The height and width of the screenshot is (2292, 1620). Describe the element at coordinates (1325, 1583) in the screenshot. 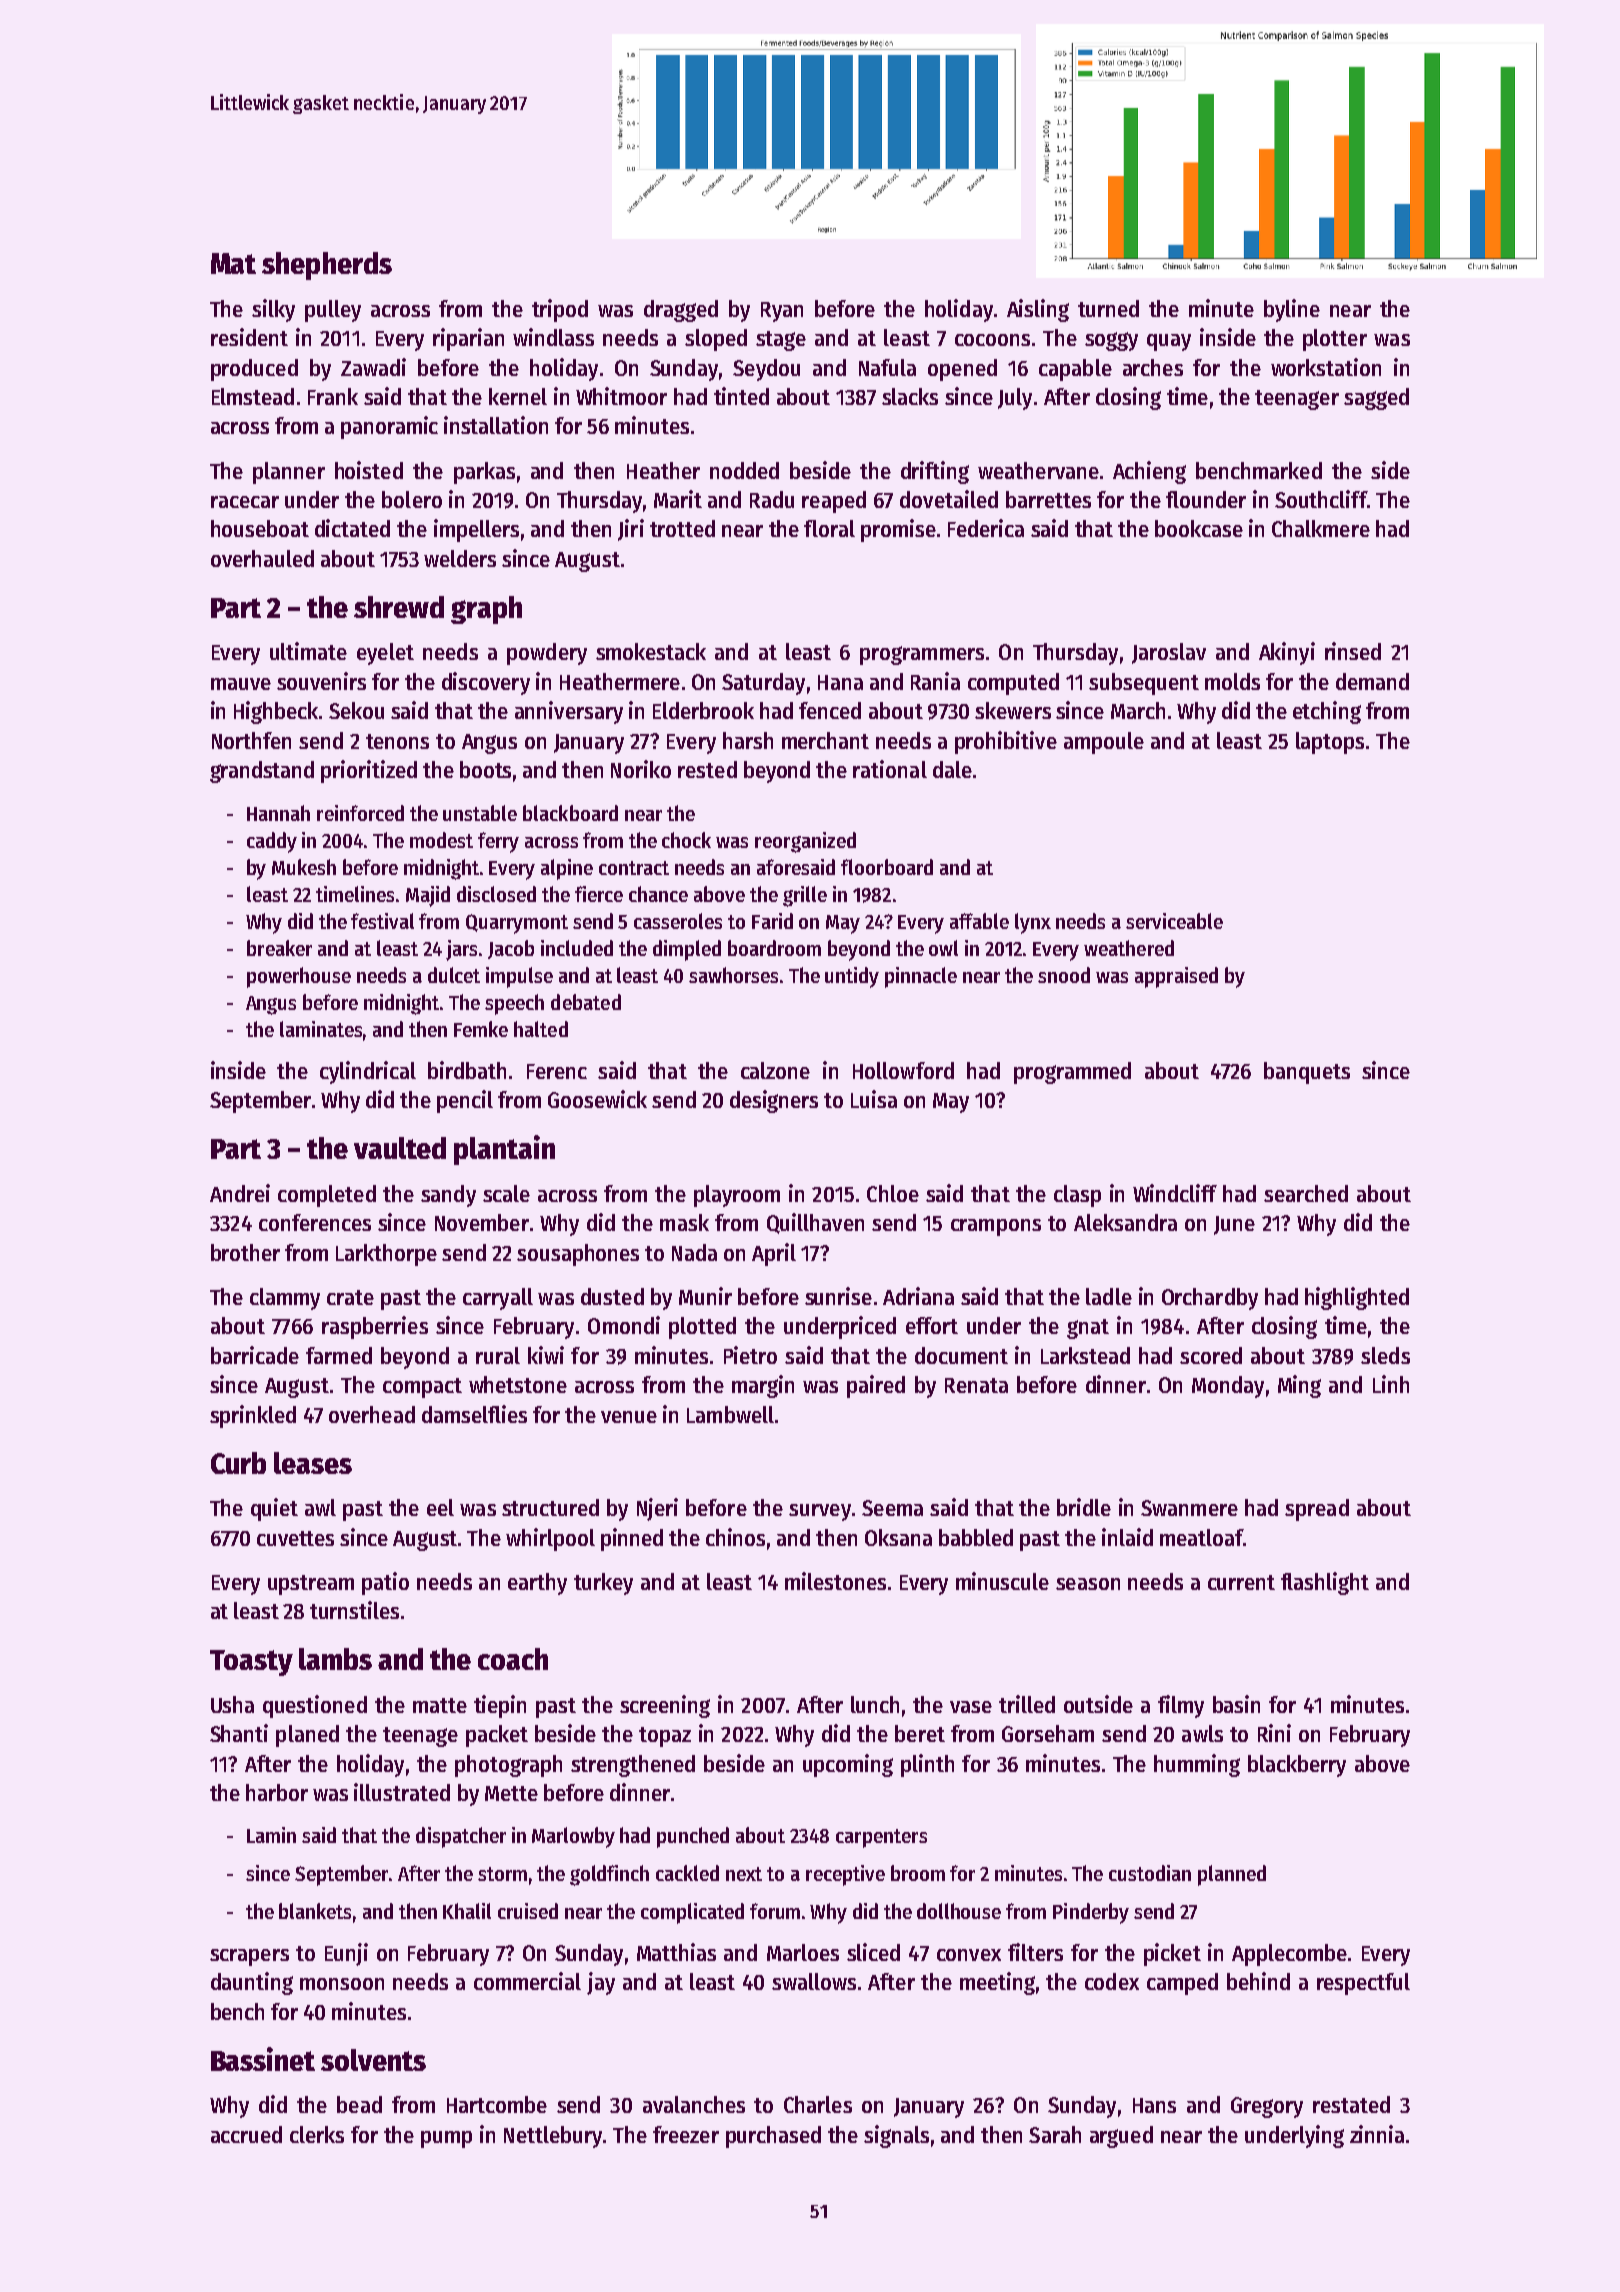

I see `flashlight` at that location.
